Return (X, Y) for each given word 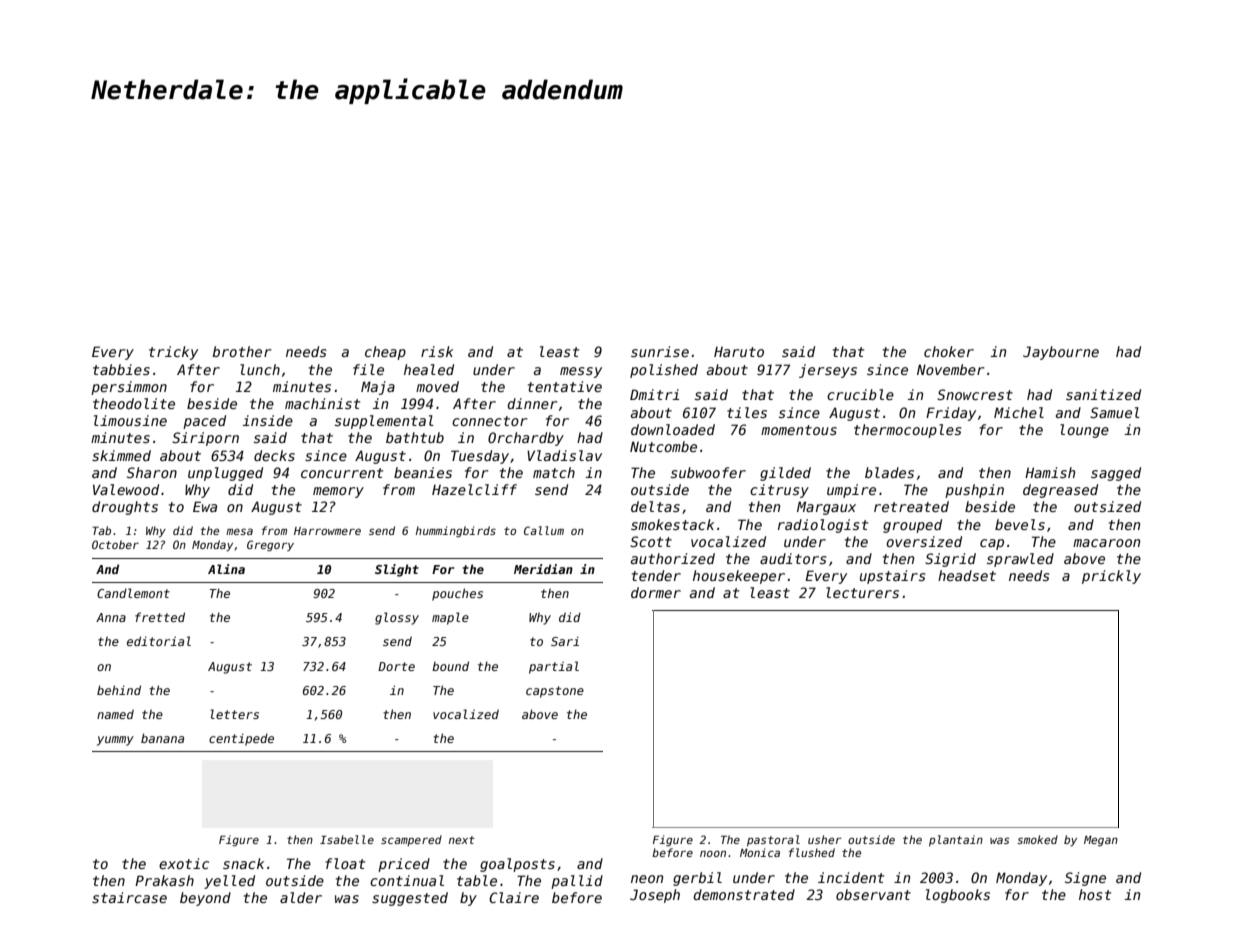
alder (301, 897)
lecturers (862, 592)
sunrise (660, 351)
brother (241, 351)
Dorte (396, 666)
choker (949, 351)
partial (554, 667)
